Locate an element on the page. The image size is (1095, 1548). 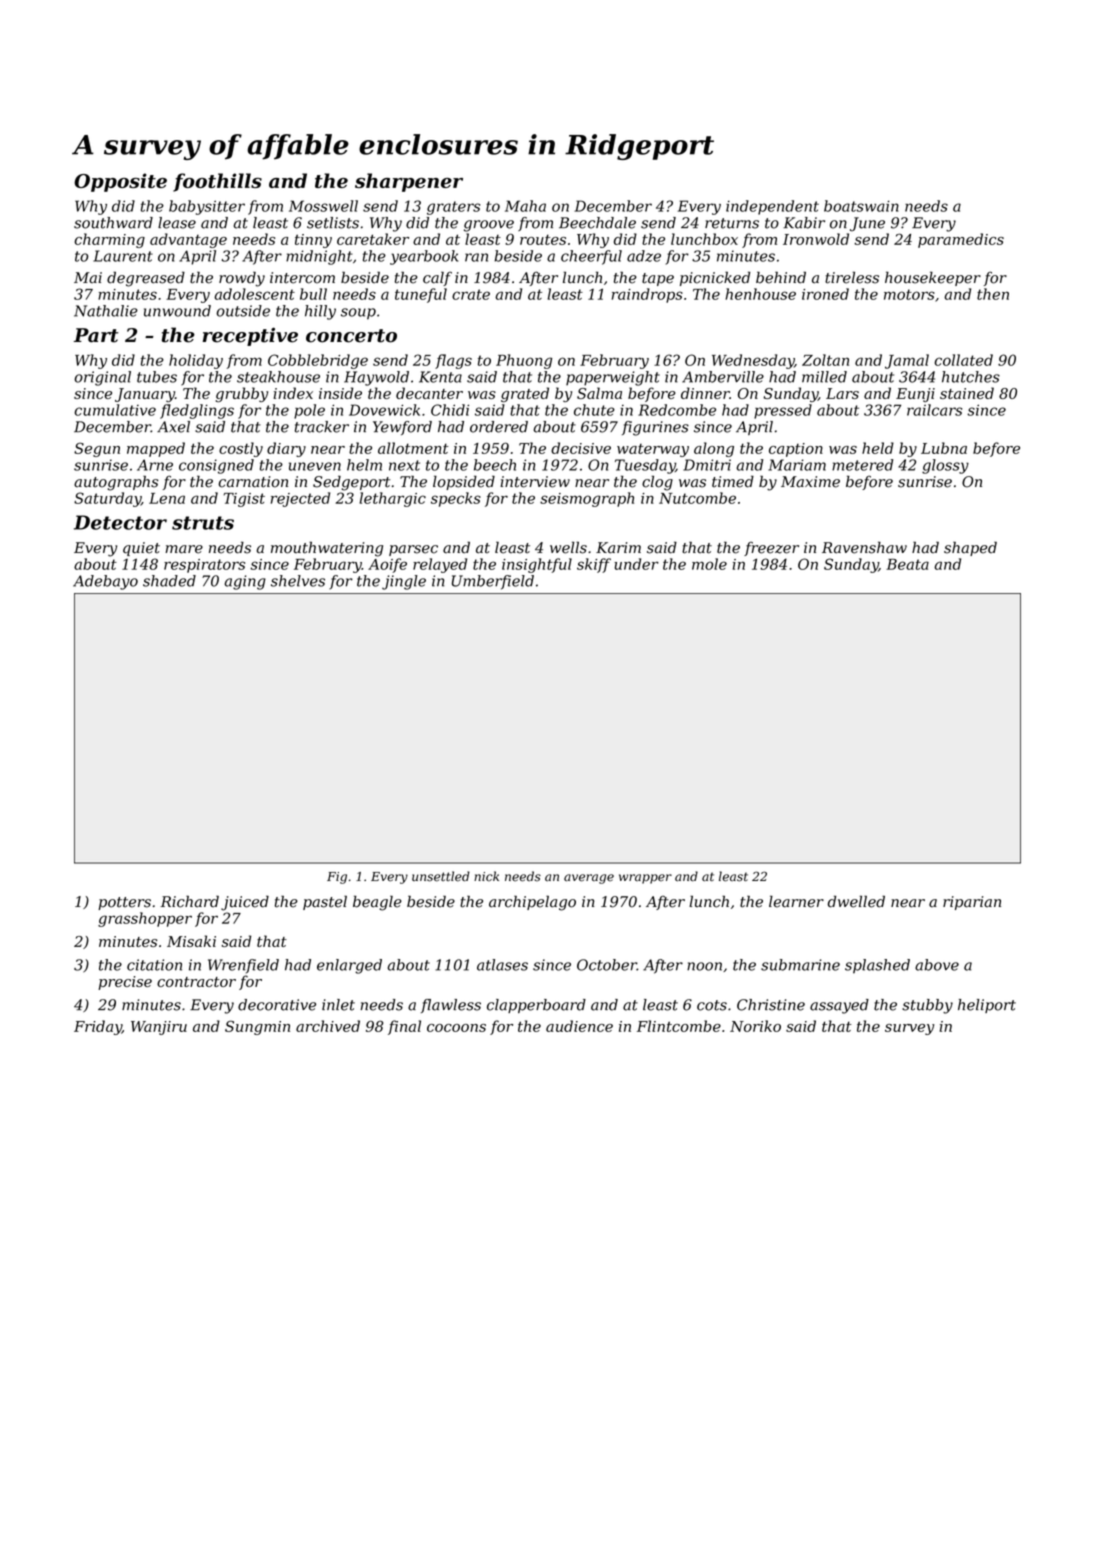
unsettled is located at coordinates (441, 876).
